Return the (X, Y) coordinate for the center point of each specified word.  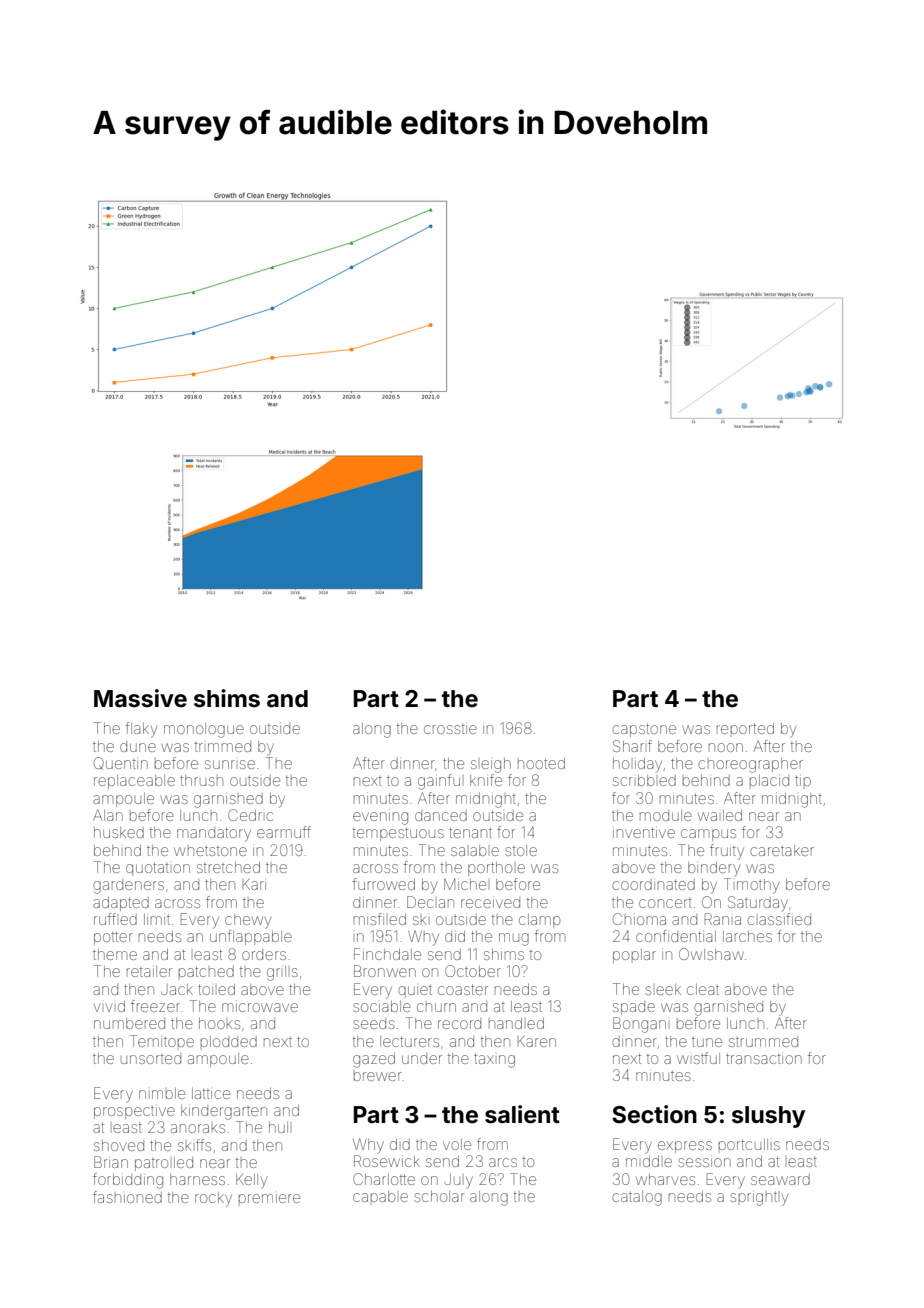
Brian (111, 1162)
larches (747, 936)
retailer (149, 971)
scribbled (644, 780)
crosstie (450, 729)
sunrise (230, 764)
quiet (415, 991)
